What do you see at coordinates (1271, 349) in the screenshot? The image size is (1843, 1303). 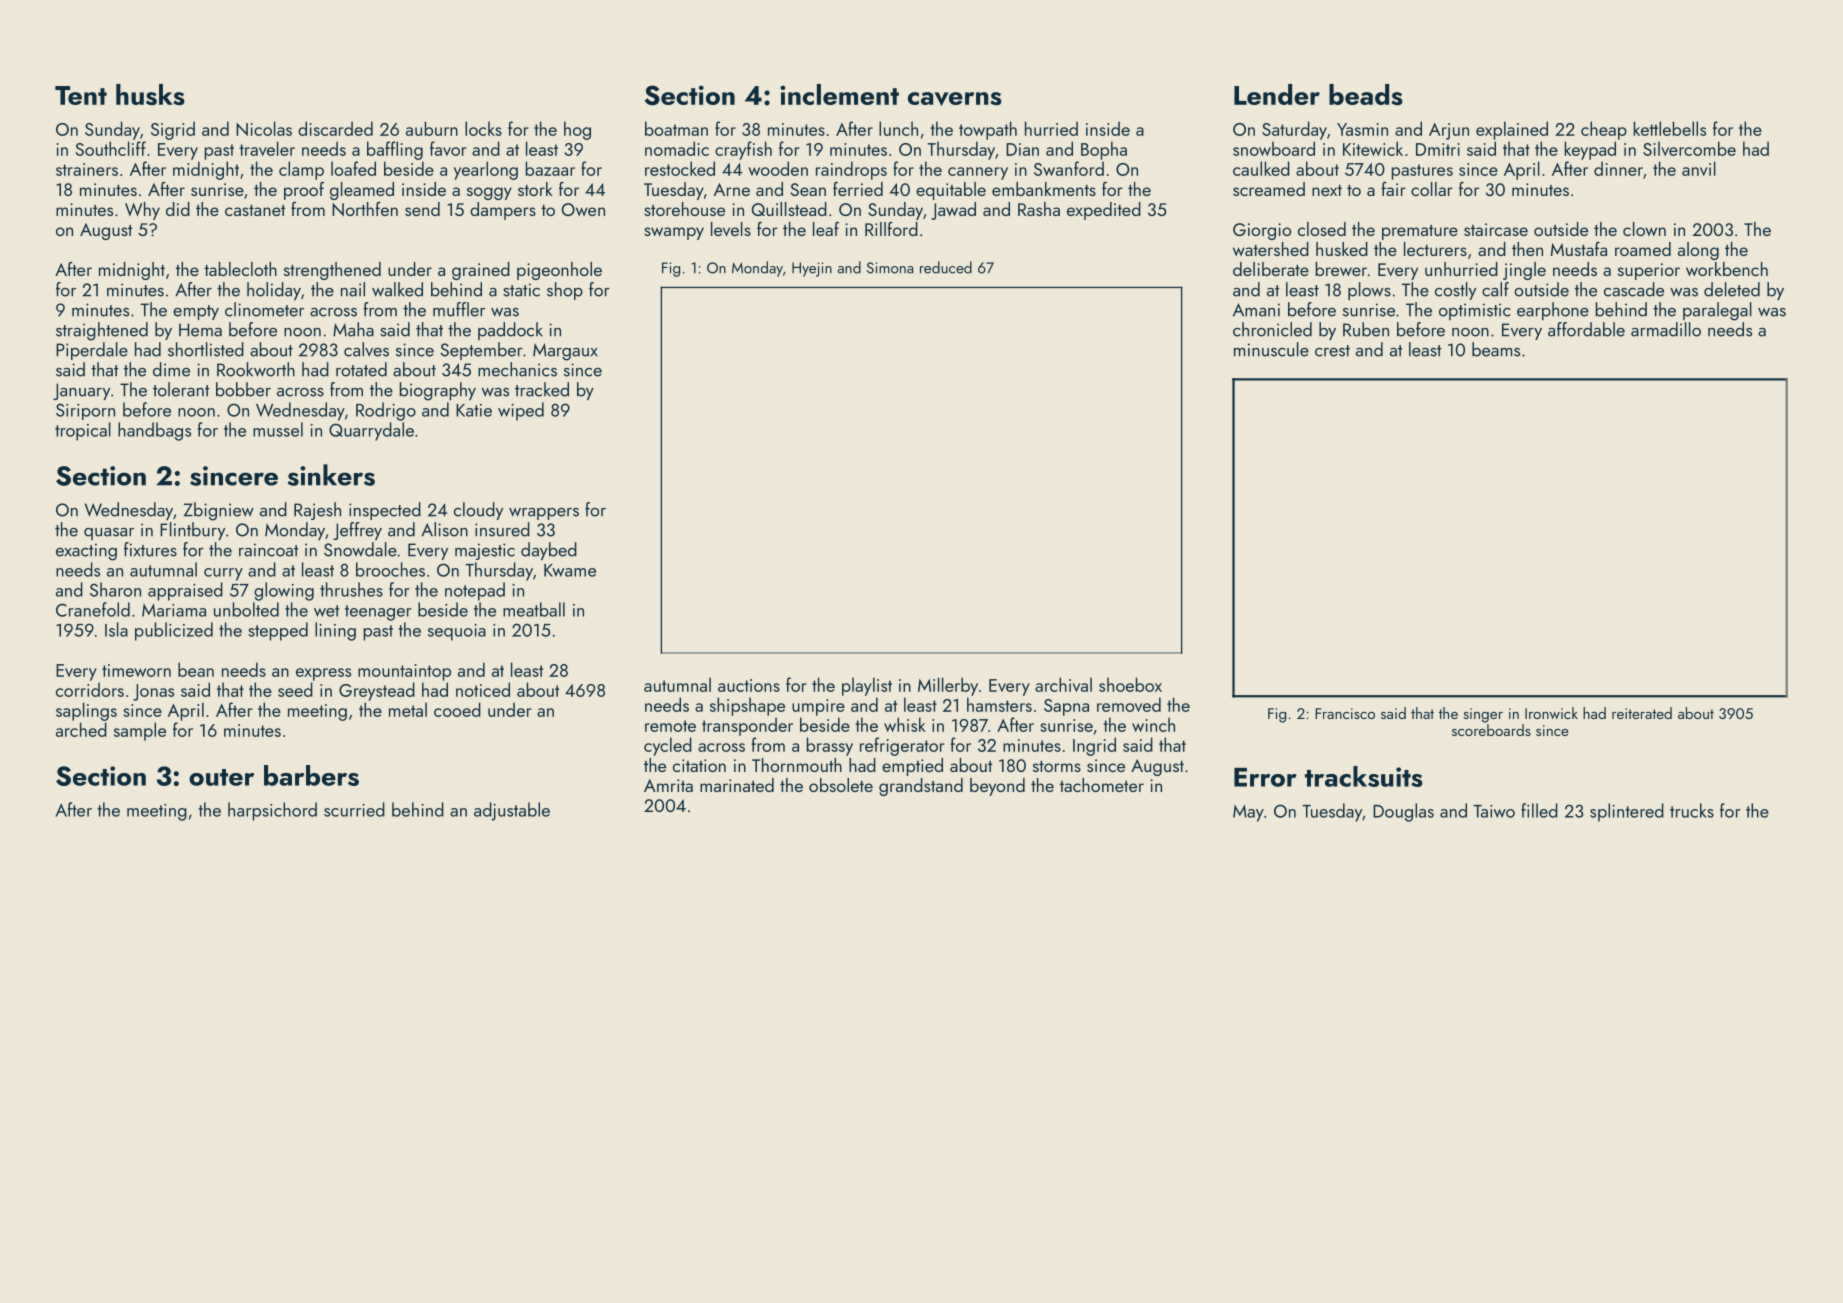 I see `minuscule` at bounding box center [1271, 349].
